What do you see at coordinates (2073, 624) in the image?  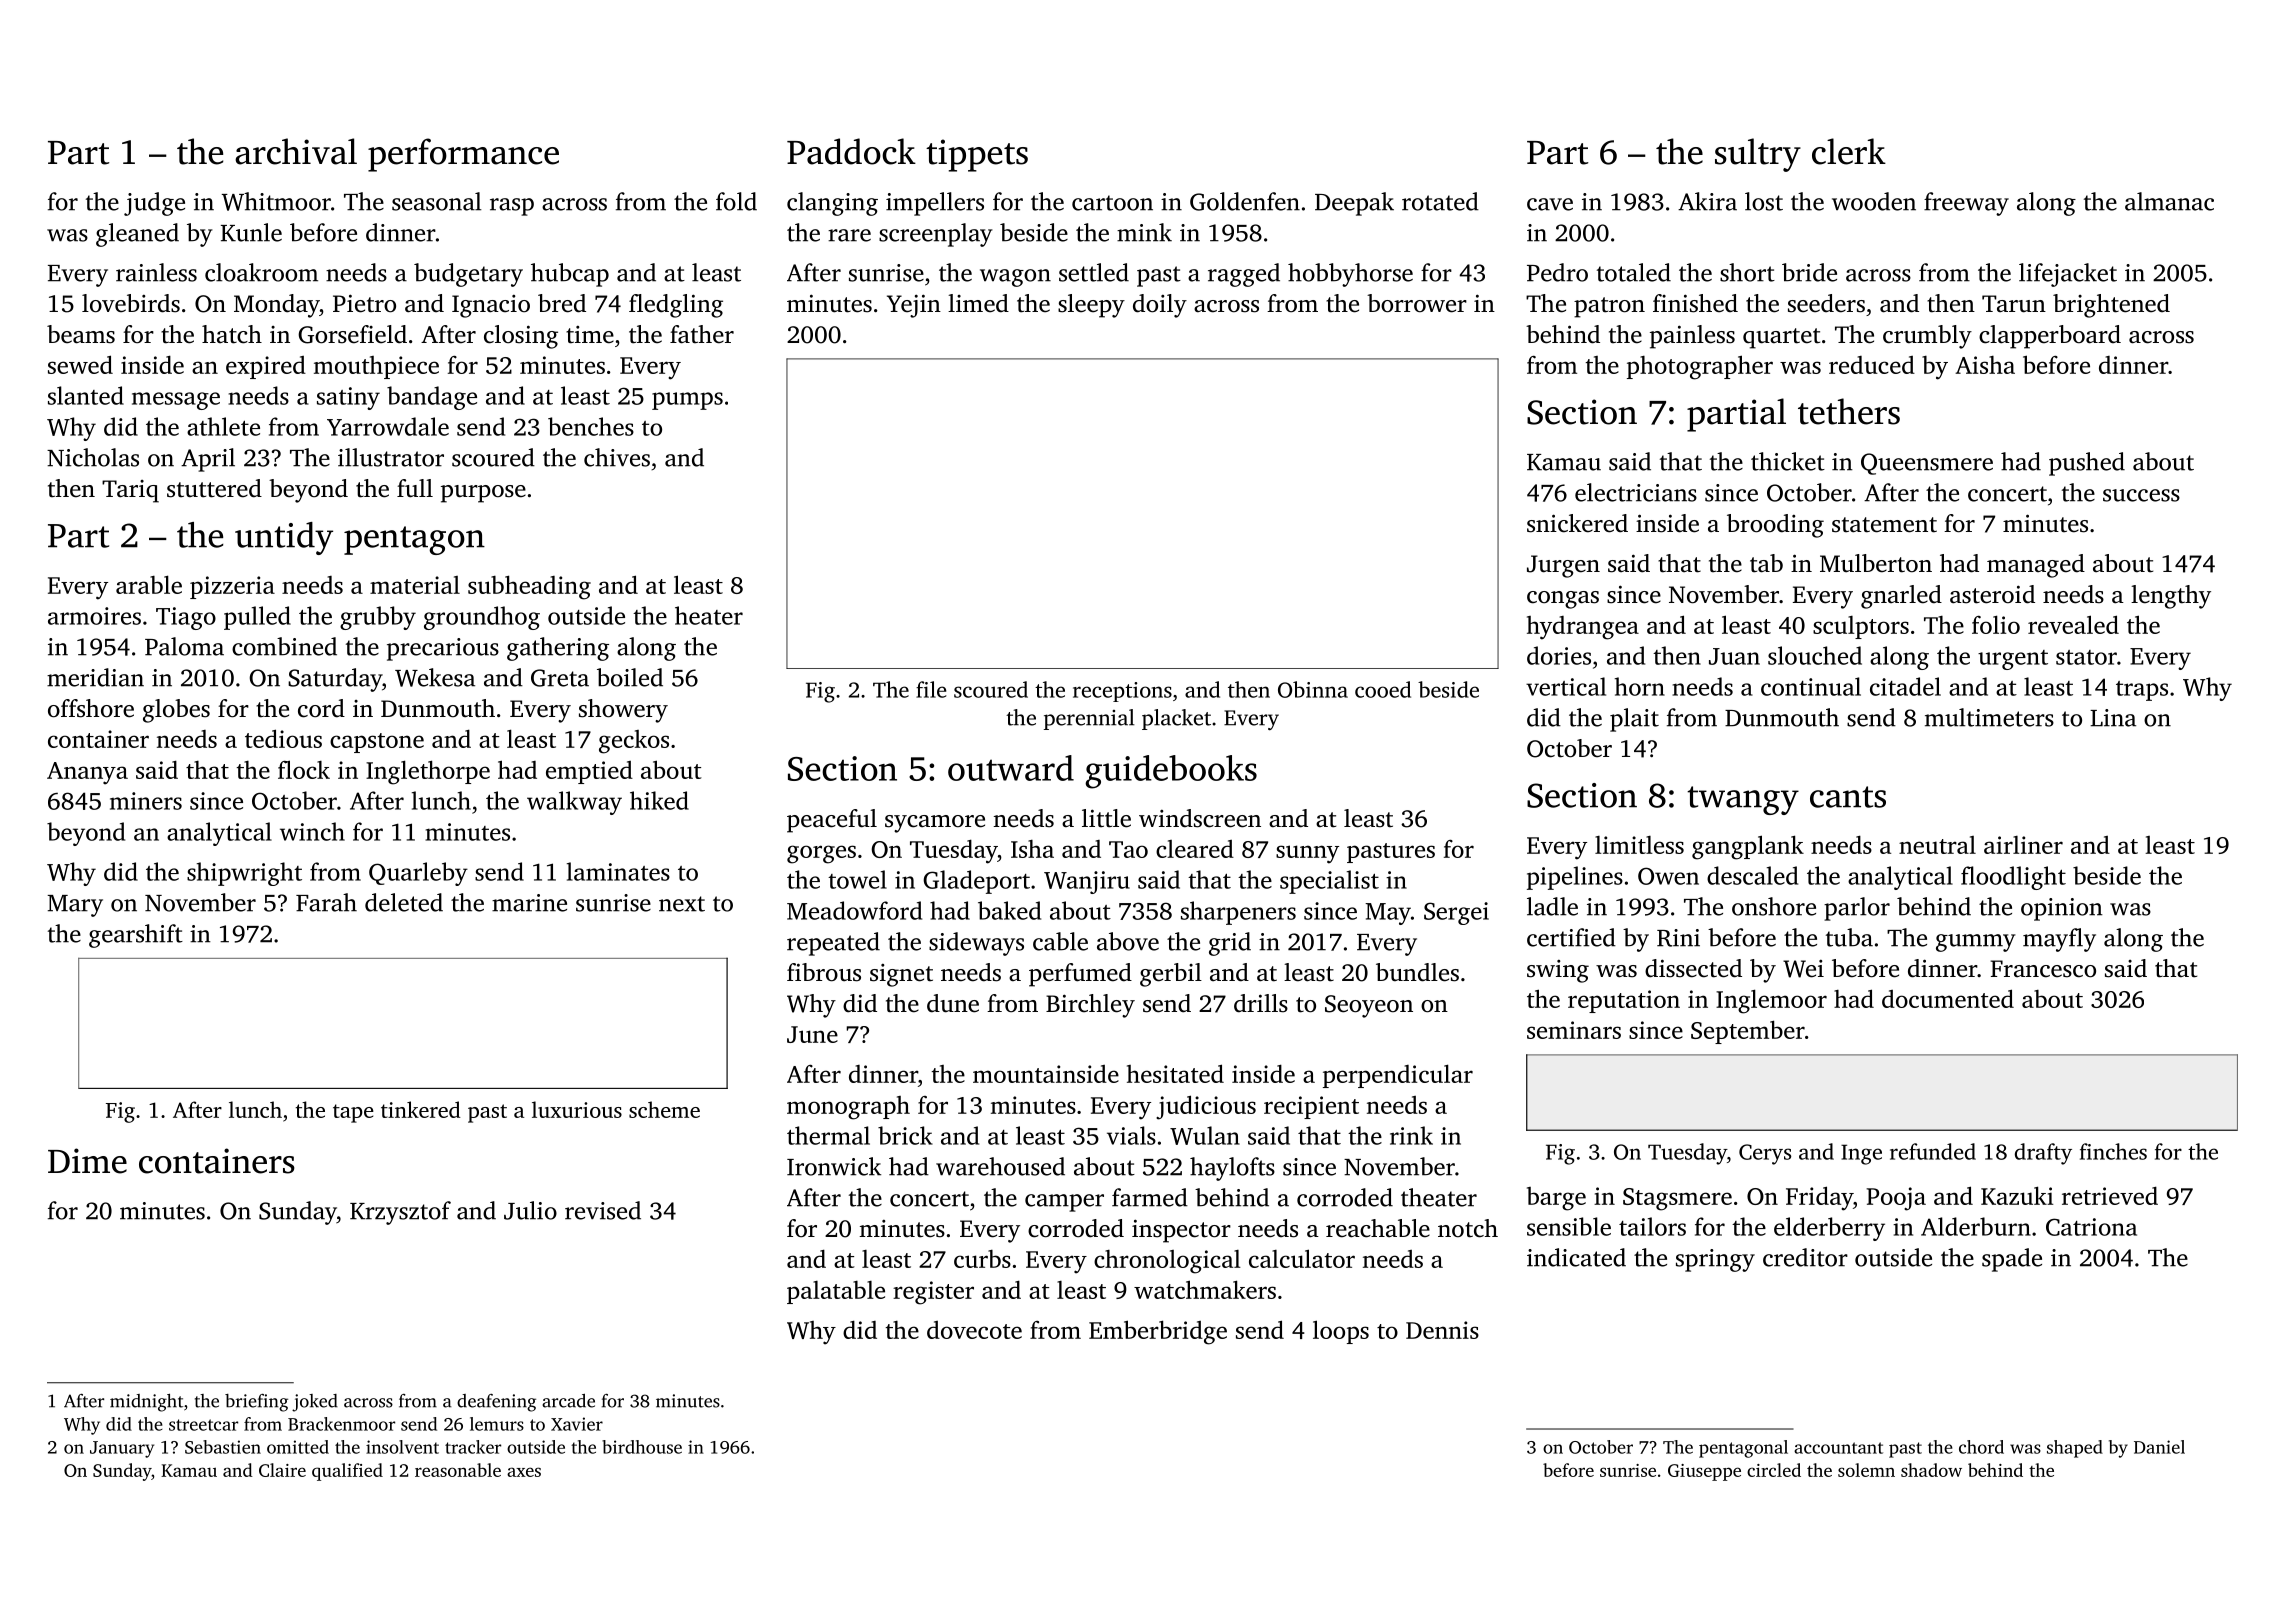 I see `revealed` at bounding box center [2073, 624].
